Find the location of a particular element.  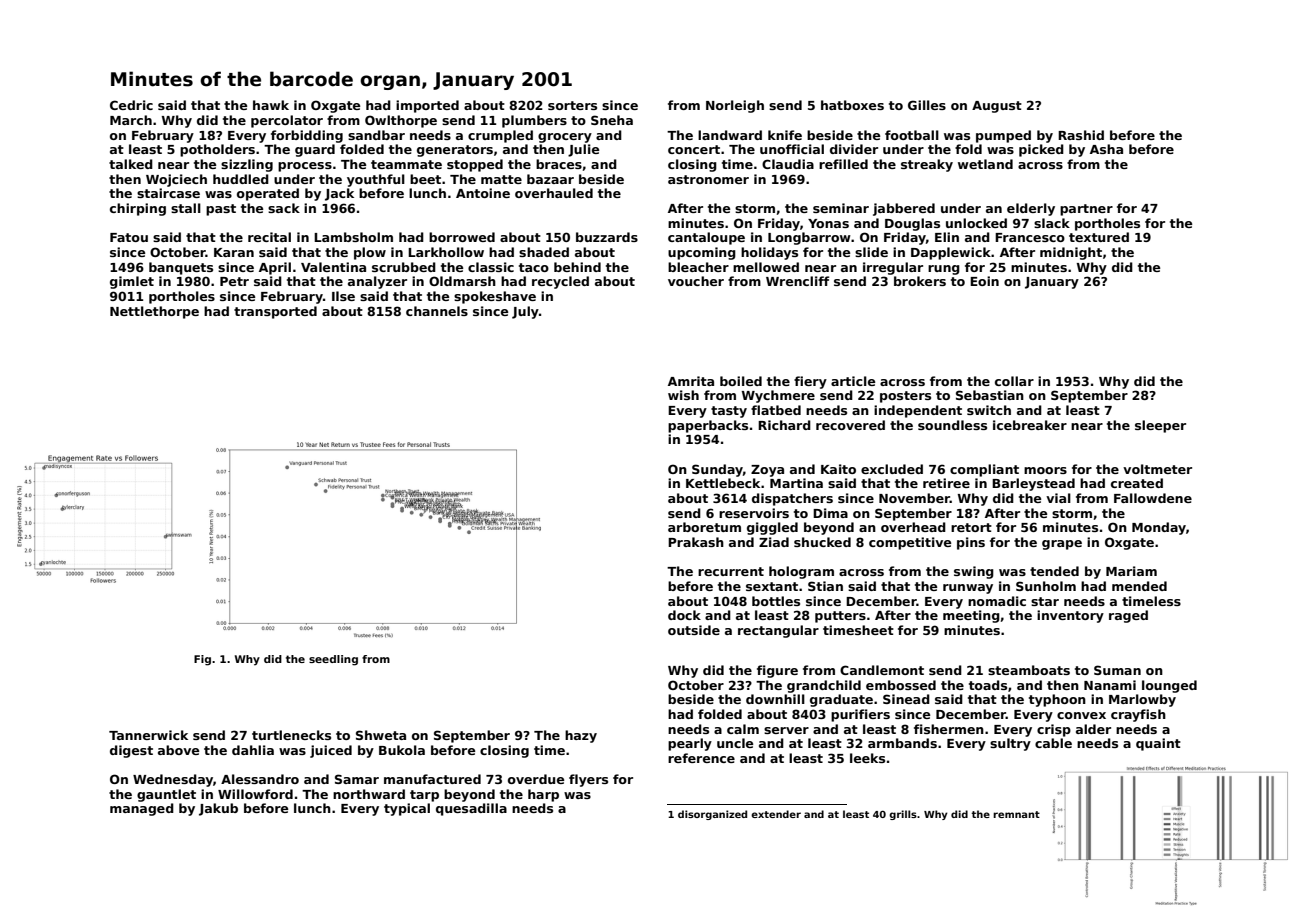

Asha is located at coordinates (1106, 149).
